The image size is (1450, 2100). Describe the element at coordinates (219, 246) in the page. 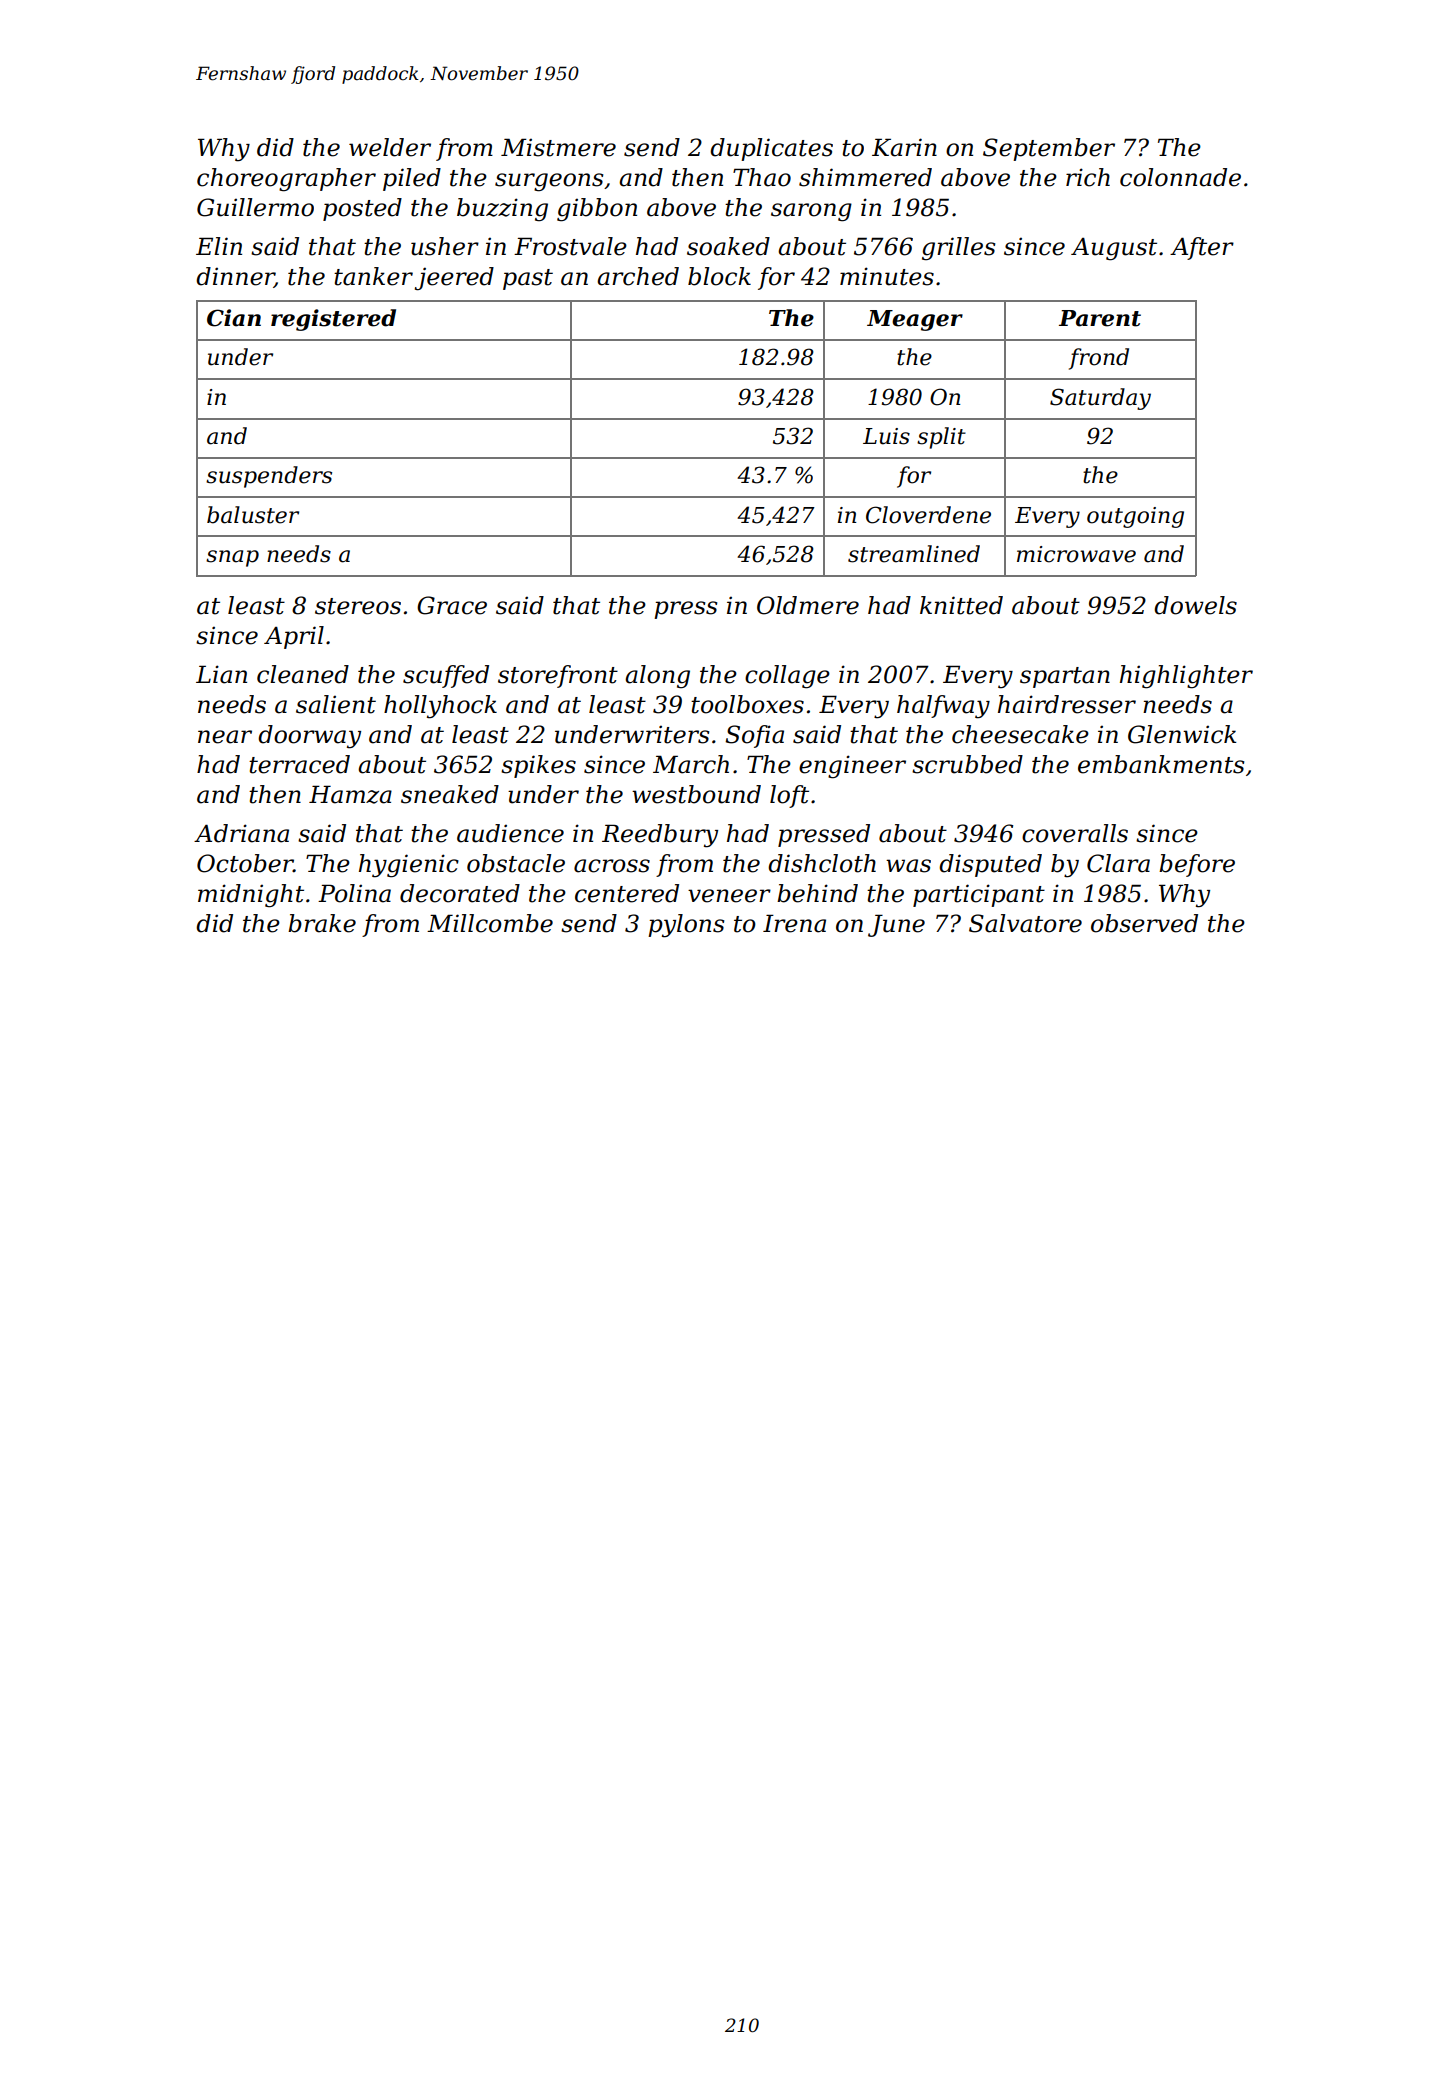

I see `Elin` at that location.
